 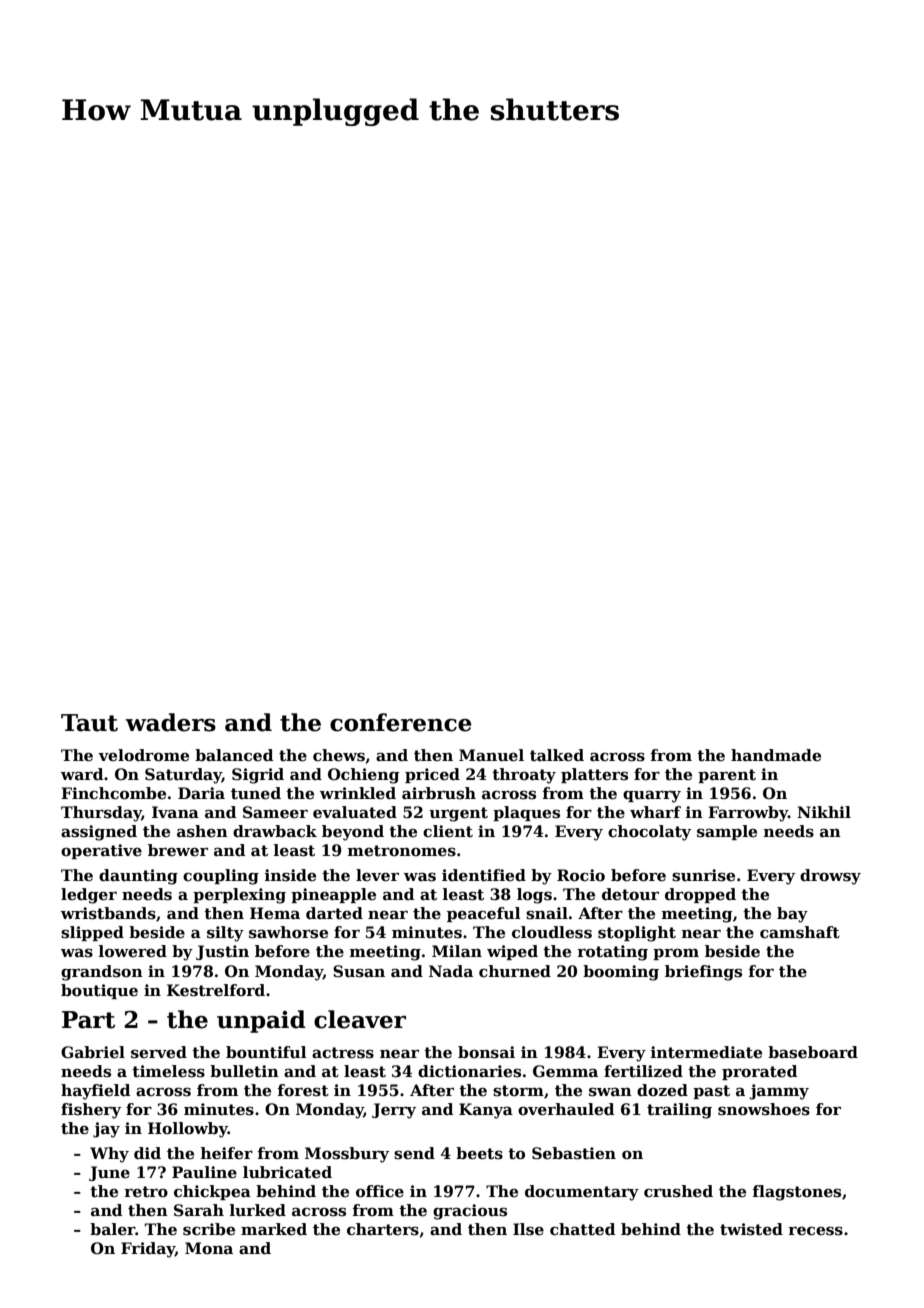 I want to click on waders, so click(x=170, y=722).
